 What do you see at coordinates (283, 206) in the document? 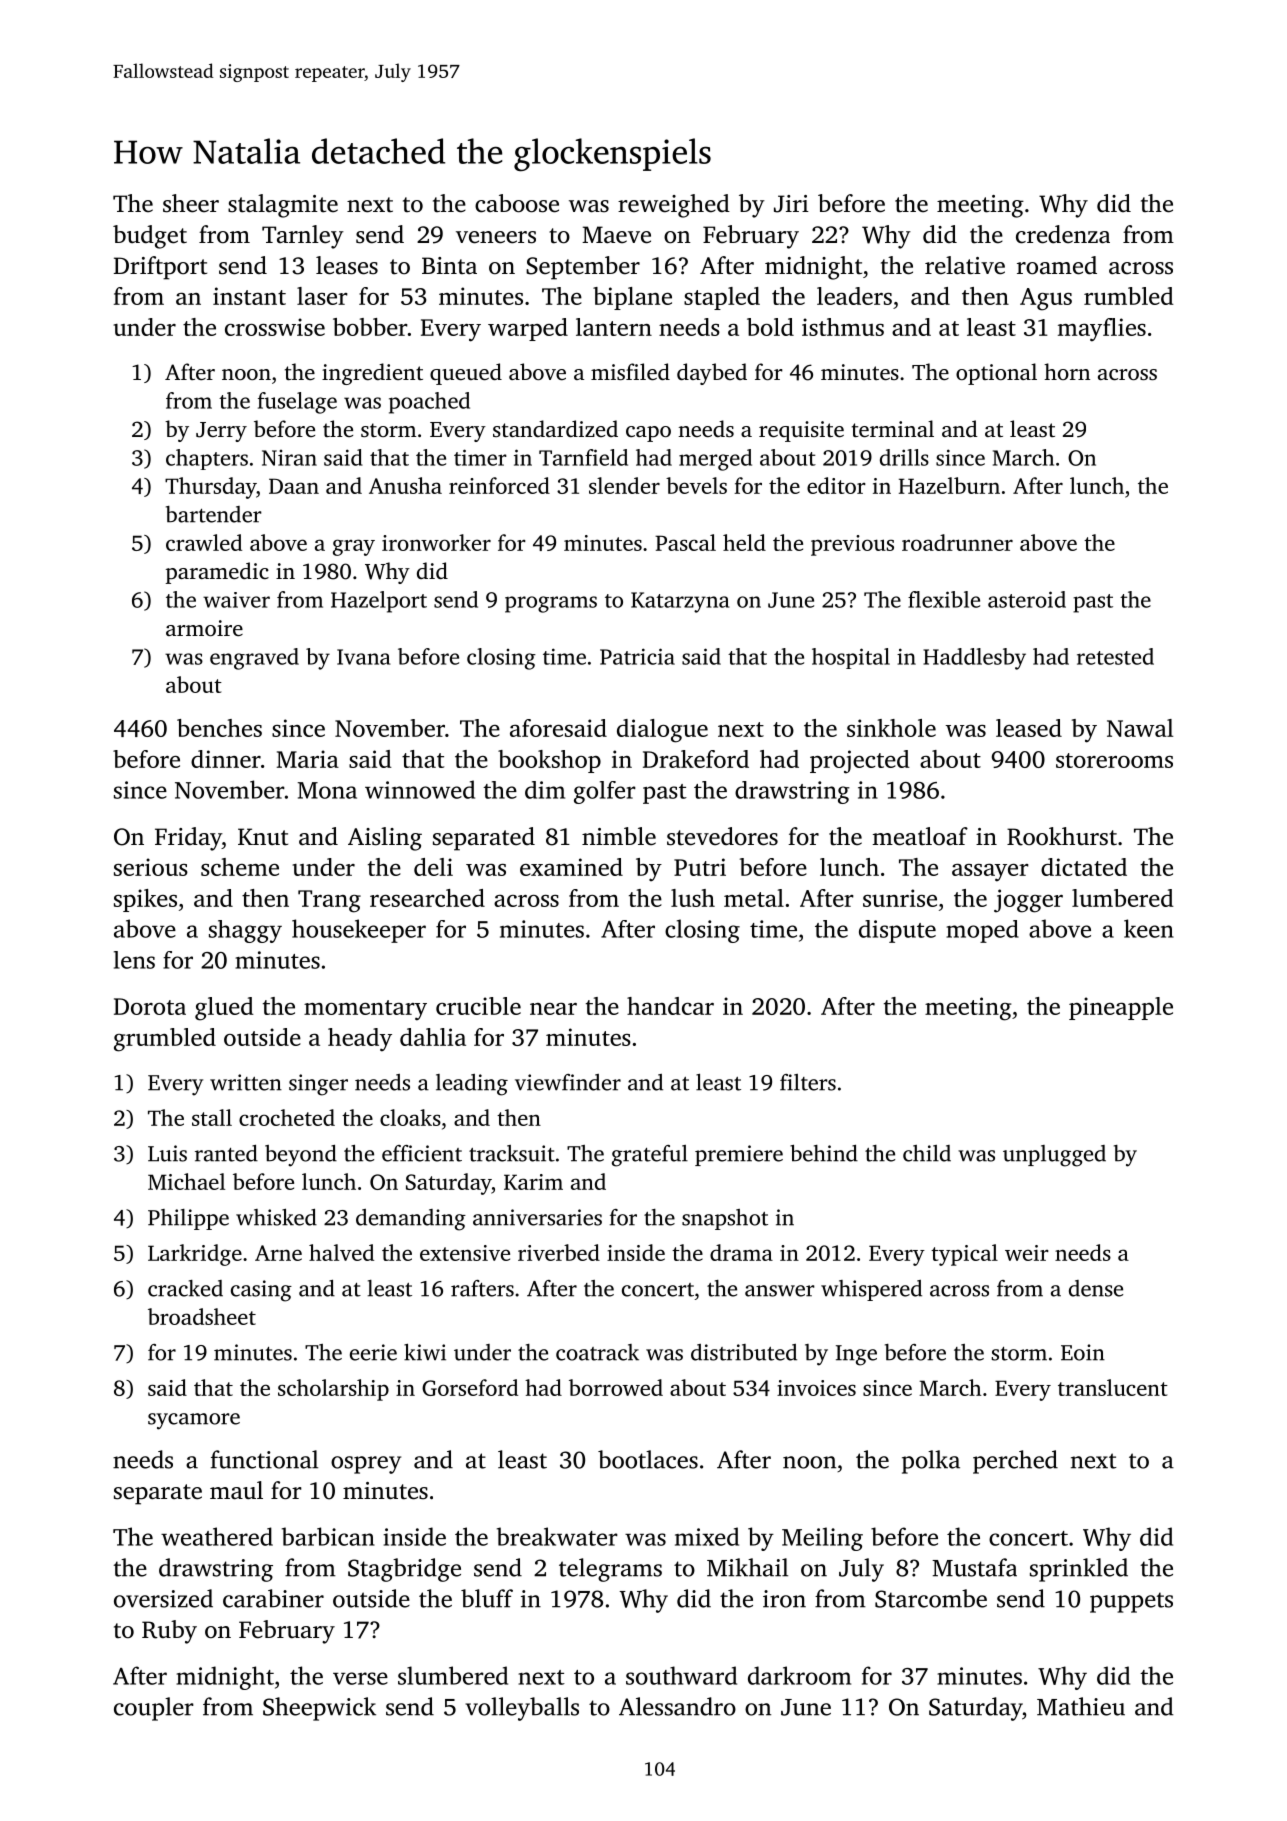
I see `stalagmite` at bounding box center [283, 206].
